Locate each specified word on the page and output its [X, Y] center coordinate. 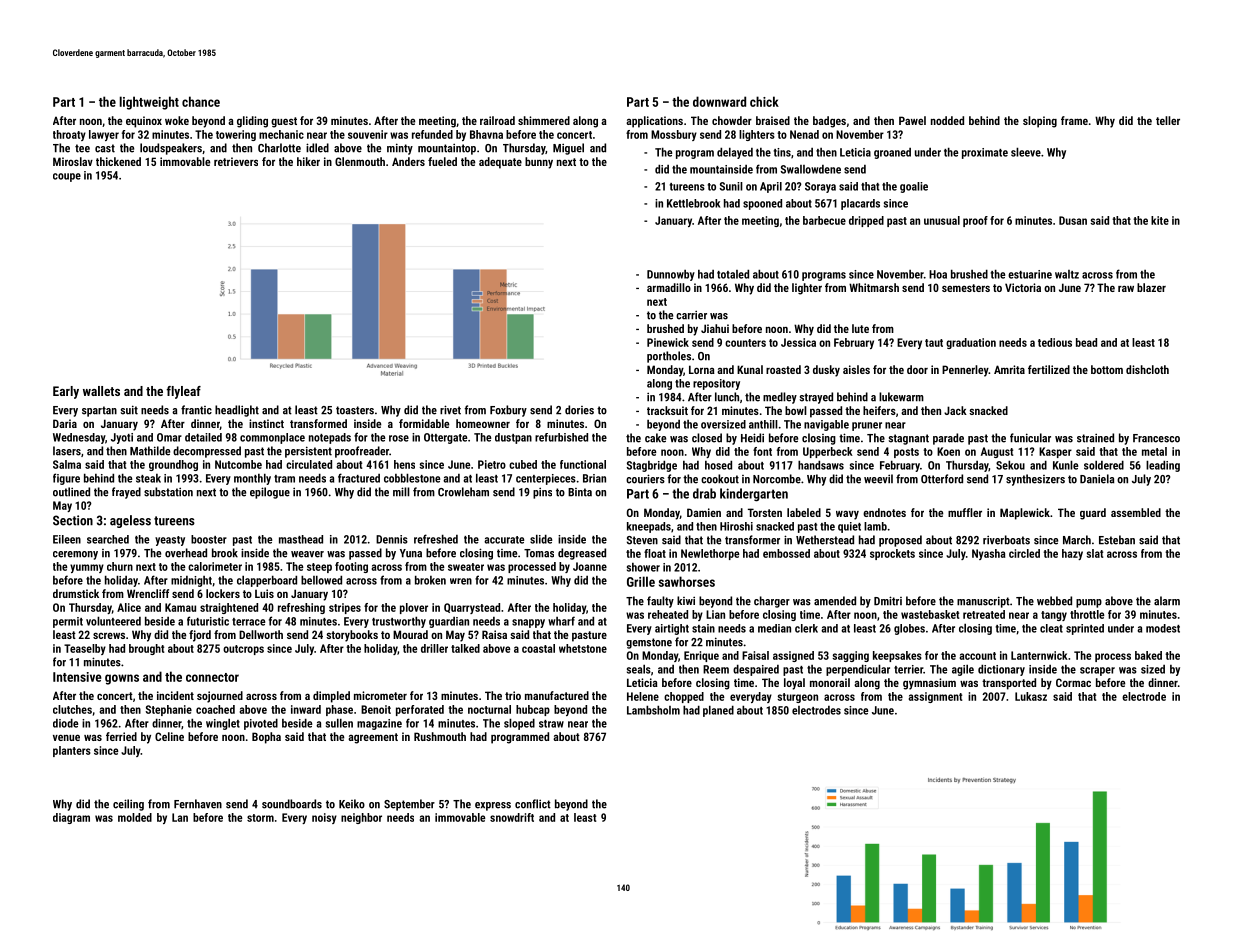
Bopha [266, 738]
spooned [762, 204]
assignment [935, 697]
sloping [1040, 122]
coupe [67, 177]
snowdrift [512, 817]
